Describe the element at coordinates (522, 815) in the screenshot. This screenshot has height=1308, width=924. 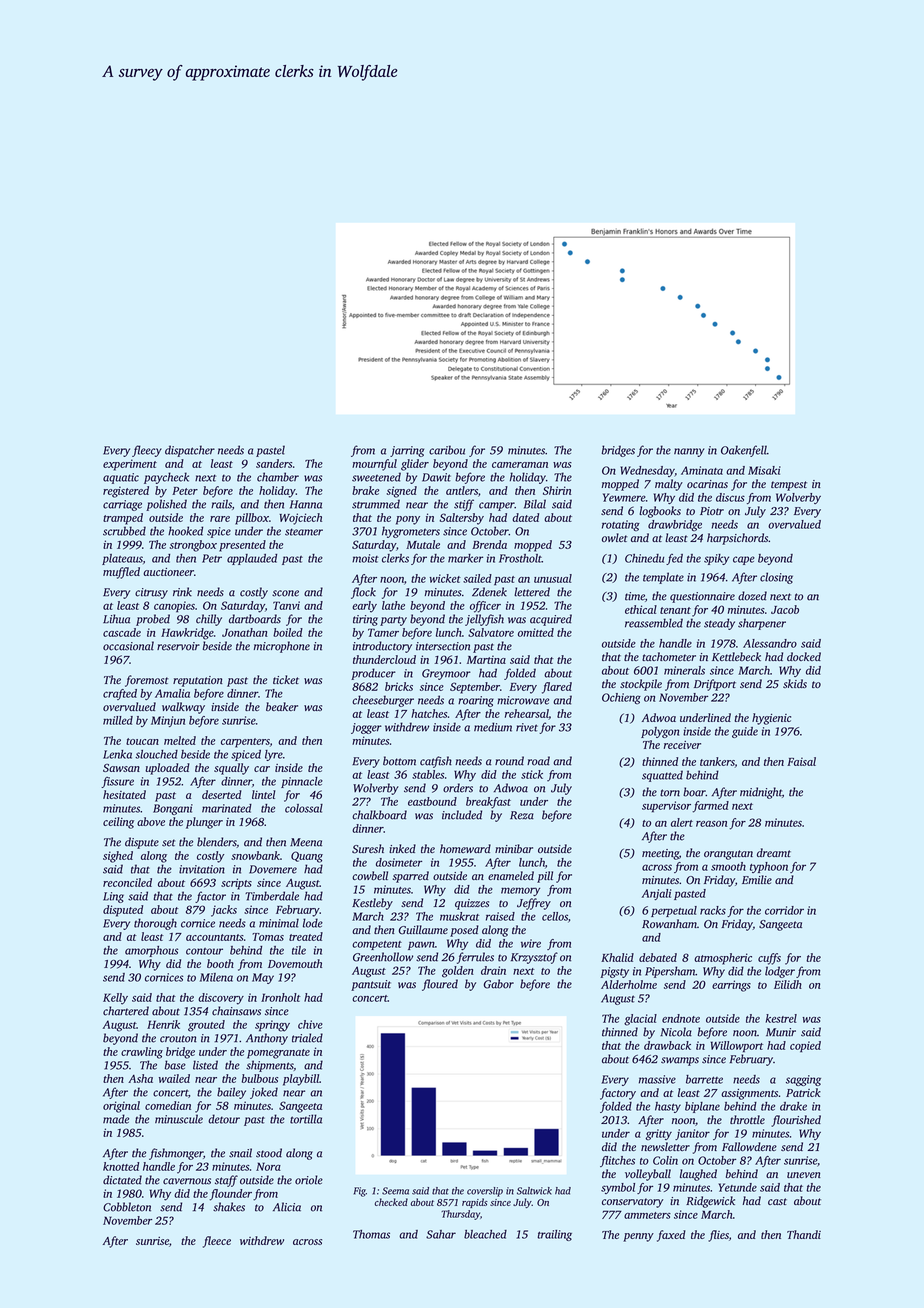
I see `Reza` at that location.
